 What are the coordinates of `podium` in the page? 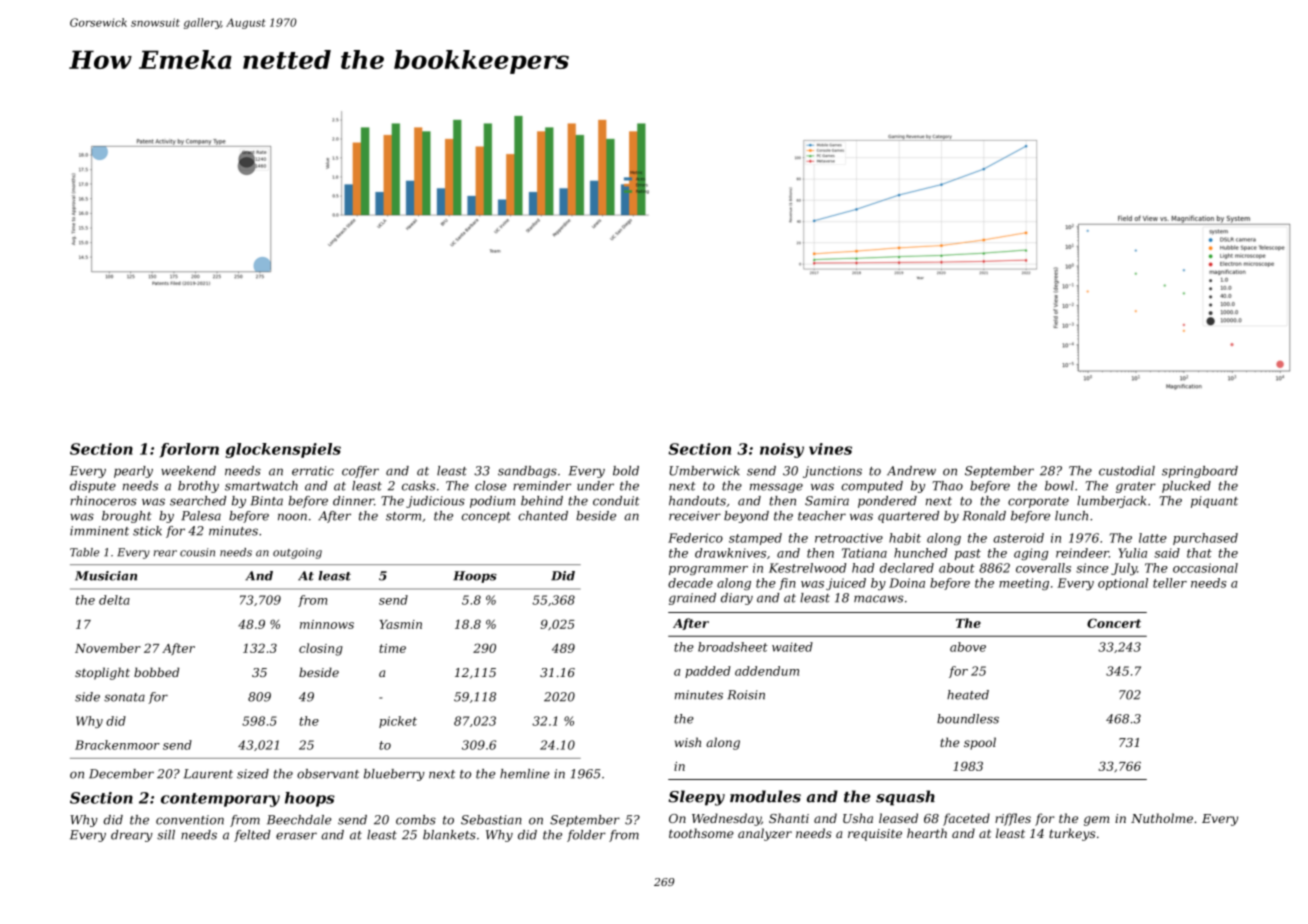 It's located at (492, 502).
